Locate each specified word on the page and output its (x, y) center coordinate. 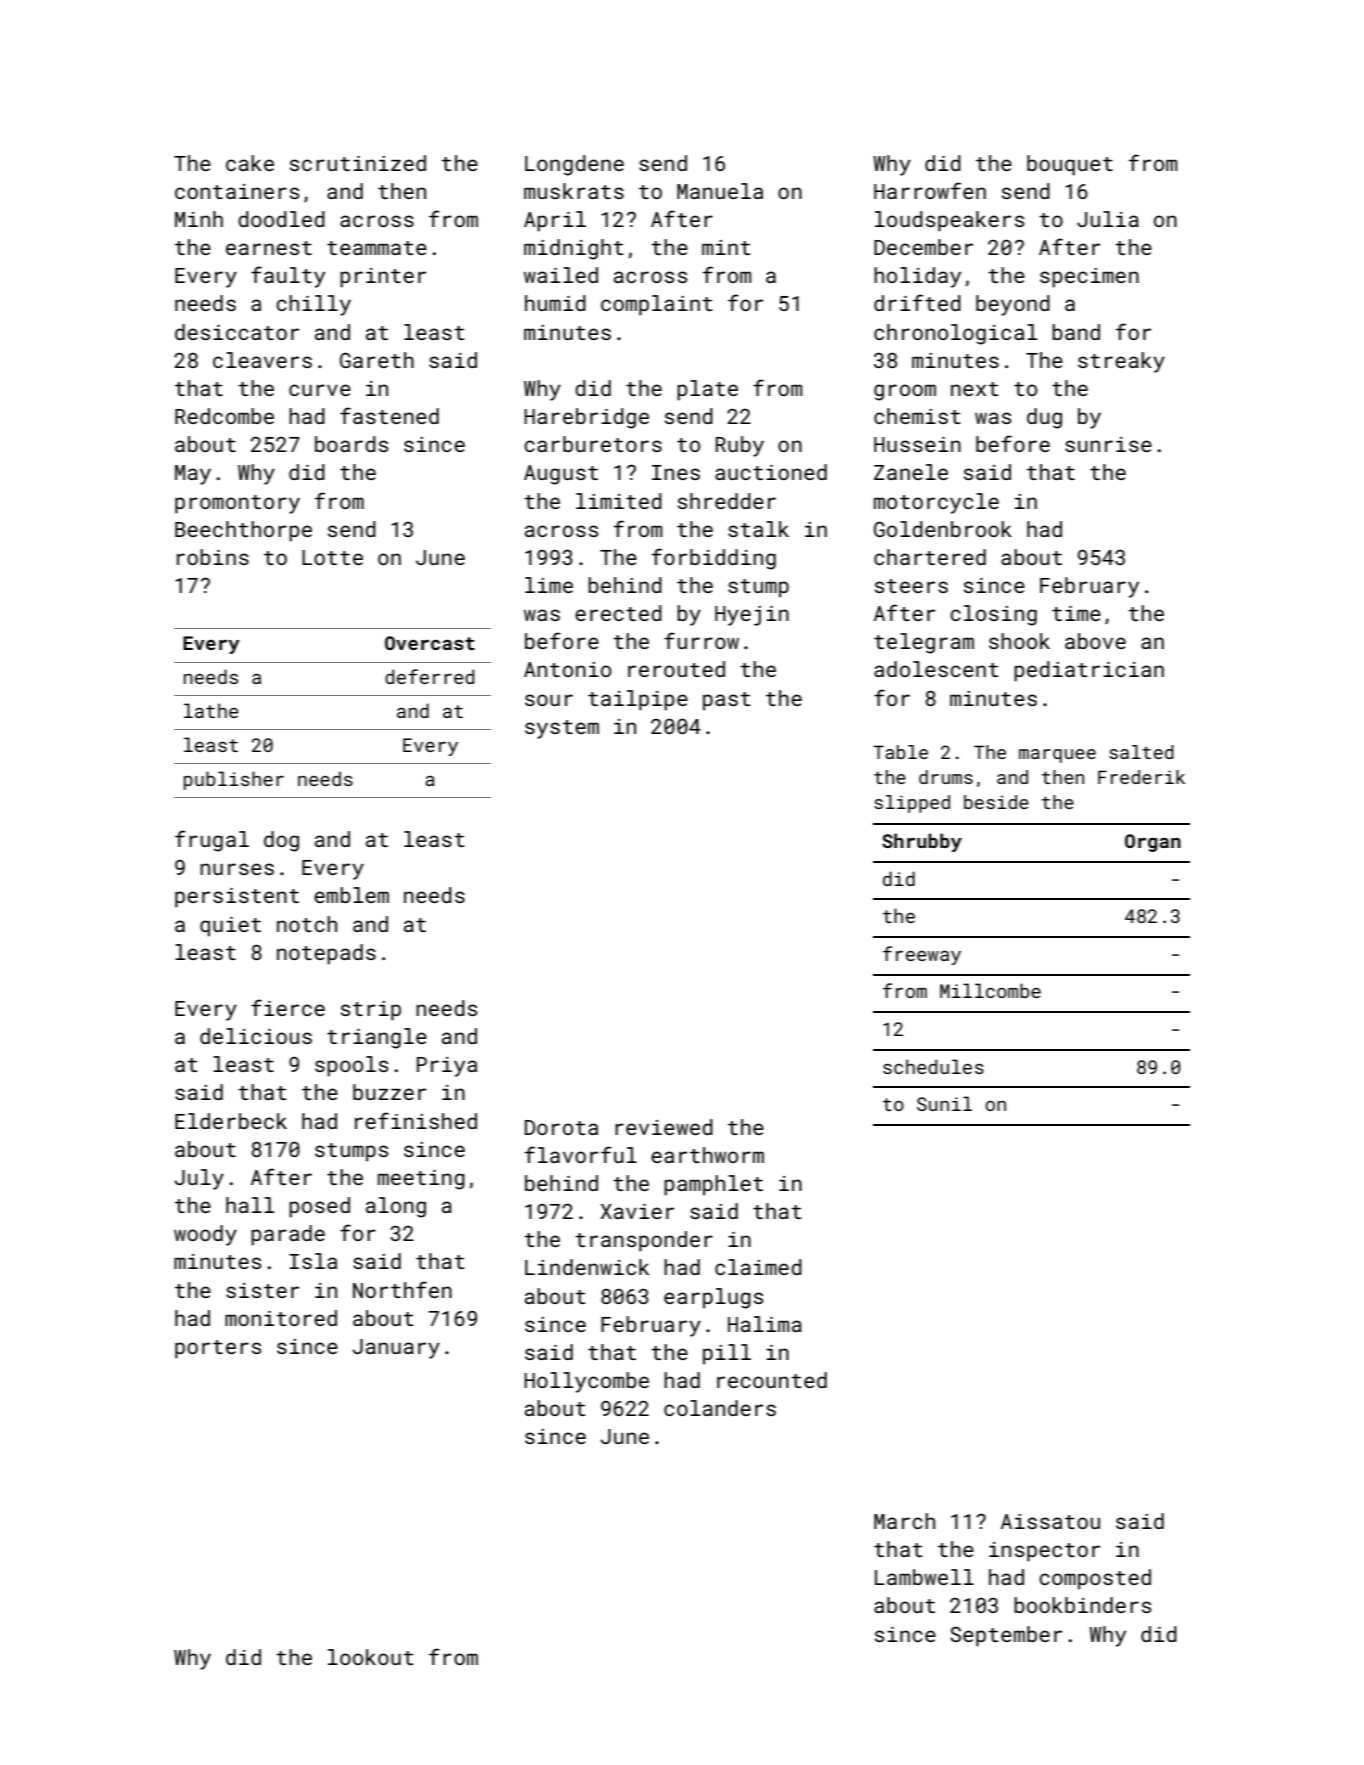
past (727, 701)
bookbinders (1082, 1605)
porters (218, 1349)
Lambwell (924, 1577)
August (561, 475)
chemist (917, 416)
